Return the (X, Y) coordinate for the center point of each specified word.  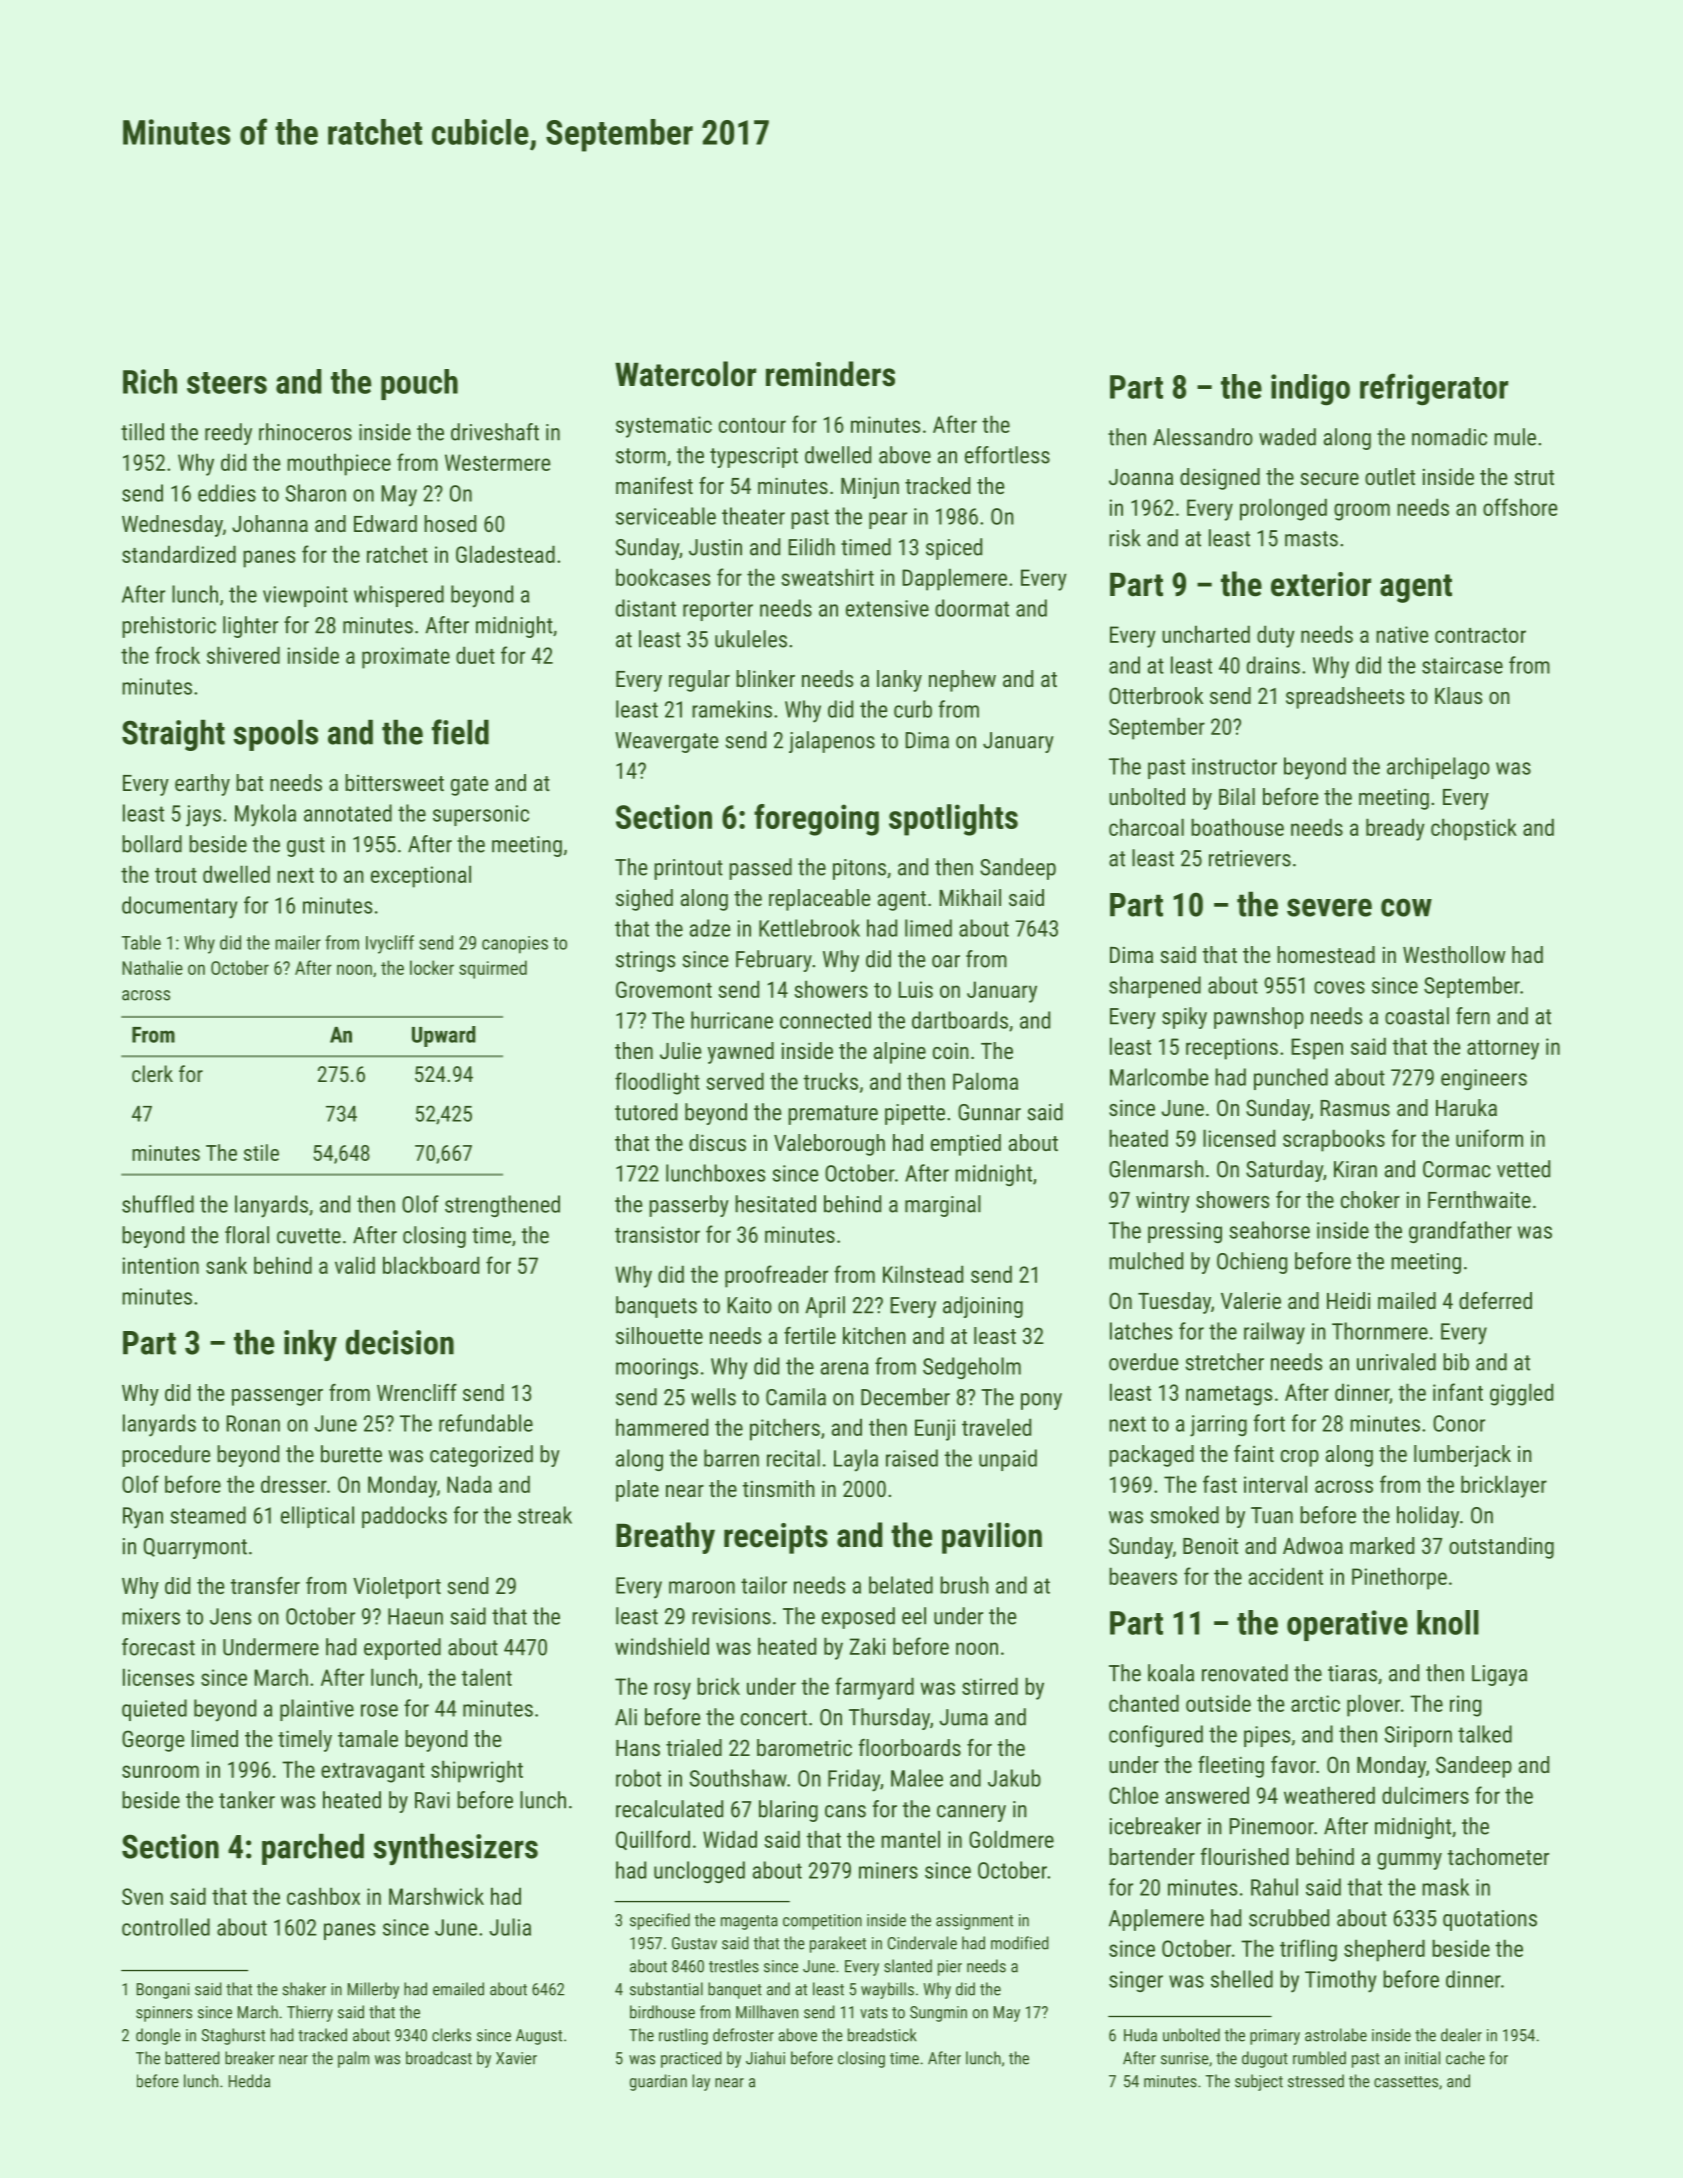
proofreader (776, 1276)
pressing (1185, 1232)
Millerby (373, 1990)
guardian (658, 2082)
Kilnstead (923, 1274)
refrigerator (1434, 389)
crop (1300, 1458)
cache (1465, 2058)
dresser (294, 1484)
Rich (150, 381)
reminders (830, 374)
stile (261, 1152)
